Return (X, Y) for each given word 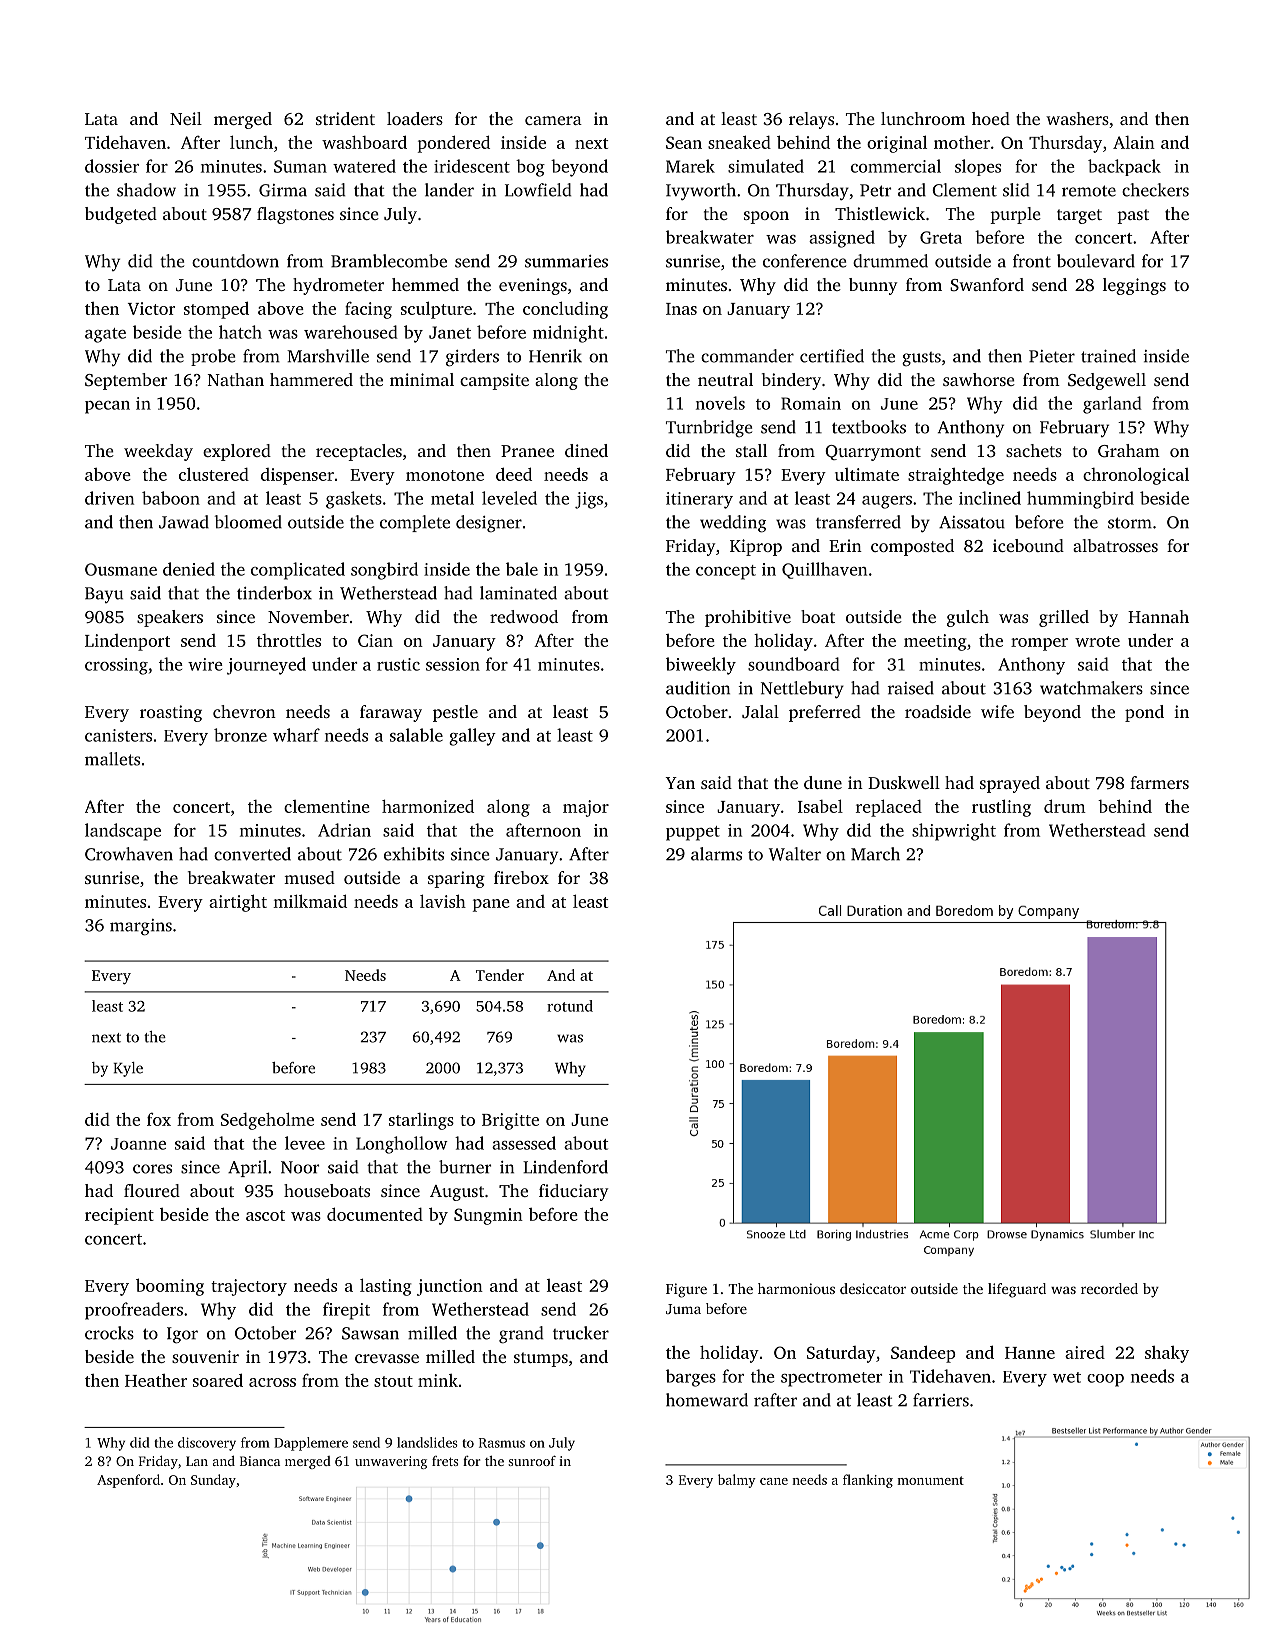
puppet (693, 833)
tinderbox (274, 593)
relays (811, 120)
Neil (186, 118)
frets (445, 1461)
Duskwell (904, 782)
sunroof (532, 1460)
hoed (991, 118)
